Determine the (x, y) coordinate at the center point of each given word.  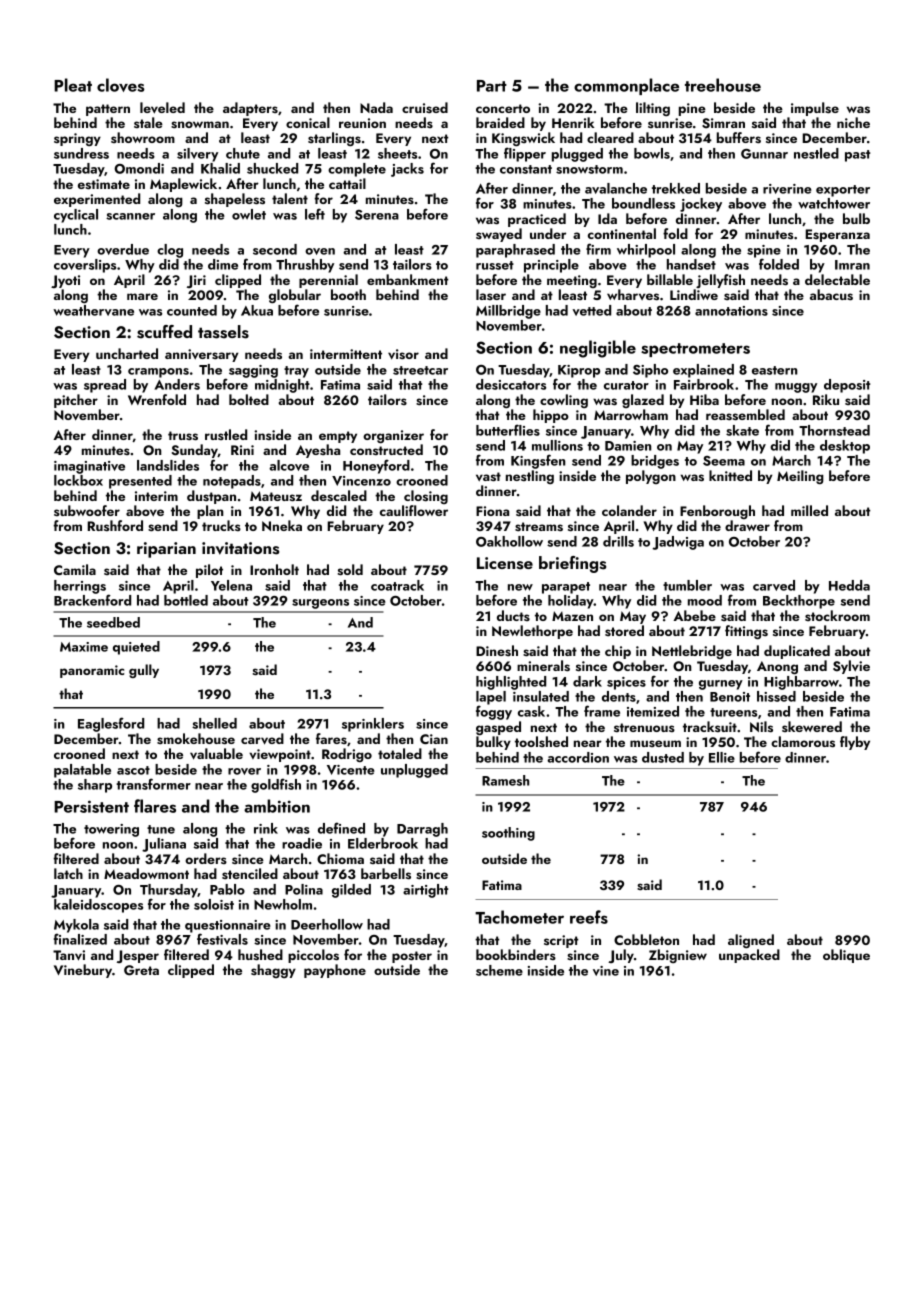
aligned (751, 941)
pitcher (76, 401)
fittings (746, 632)
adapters (250, 109)
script (561, 941)
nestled (816, 153)
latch (68, 873)
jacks (407, 170)
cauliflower (414, 510)
